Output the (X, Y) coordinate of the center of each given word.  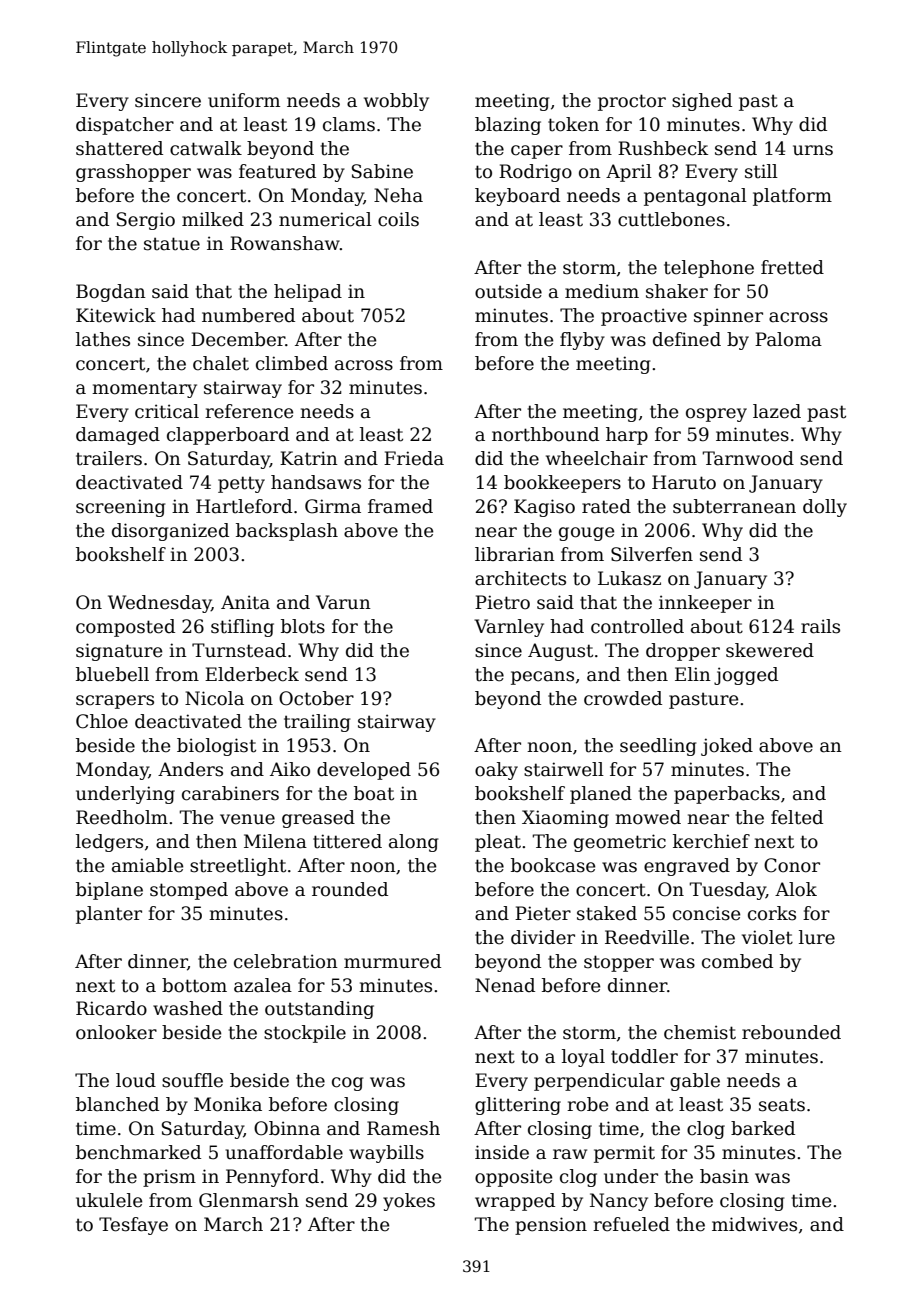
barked (763, 1128)
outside (508, 291)
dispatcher (125, 126)
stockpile (305, 1034)
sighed (702, 102)
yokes (409, 1202)
